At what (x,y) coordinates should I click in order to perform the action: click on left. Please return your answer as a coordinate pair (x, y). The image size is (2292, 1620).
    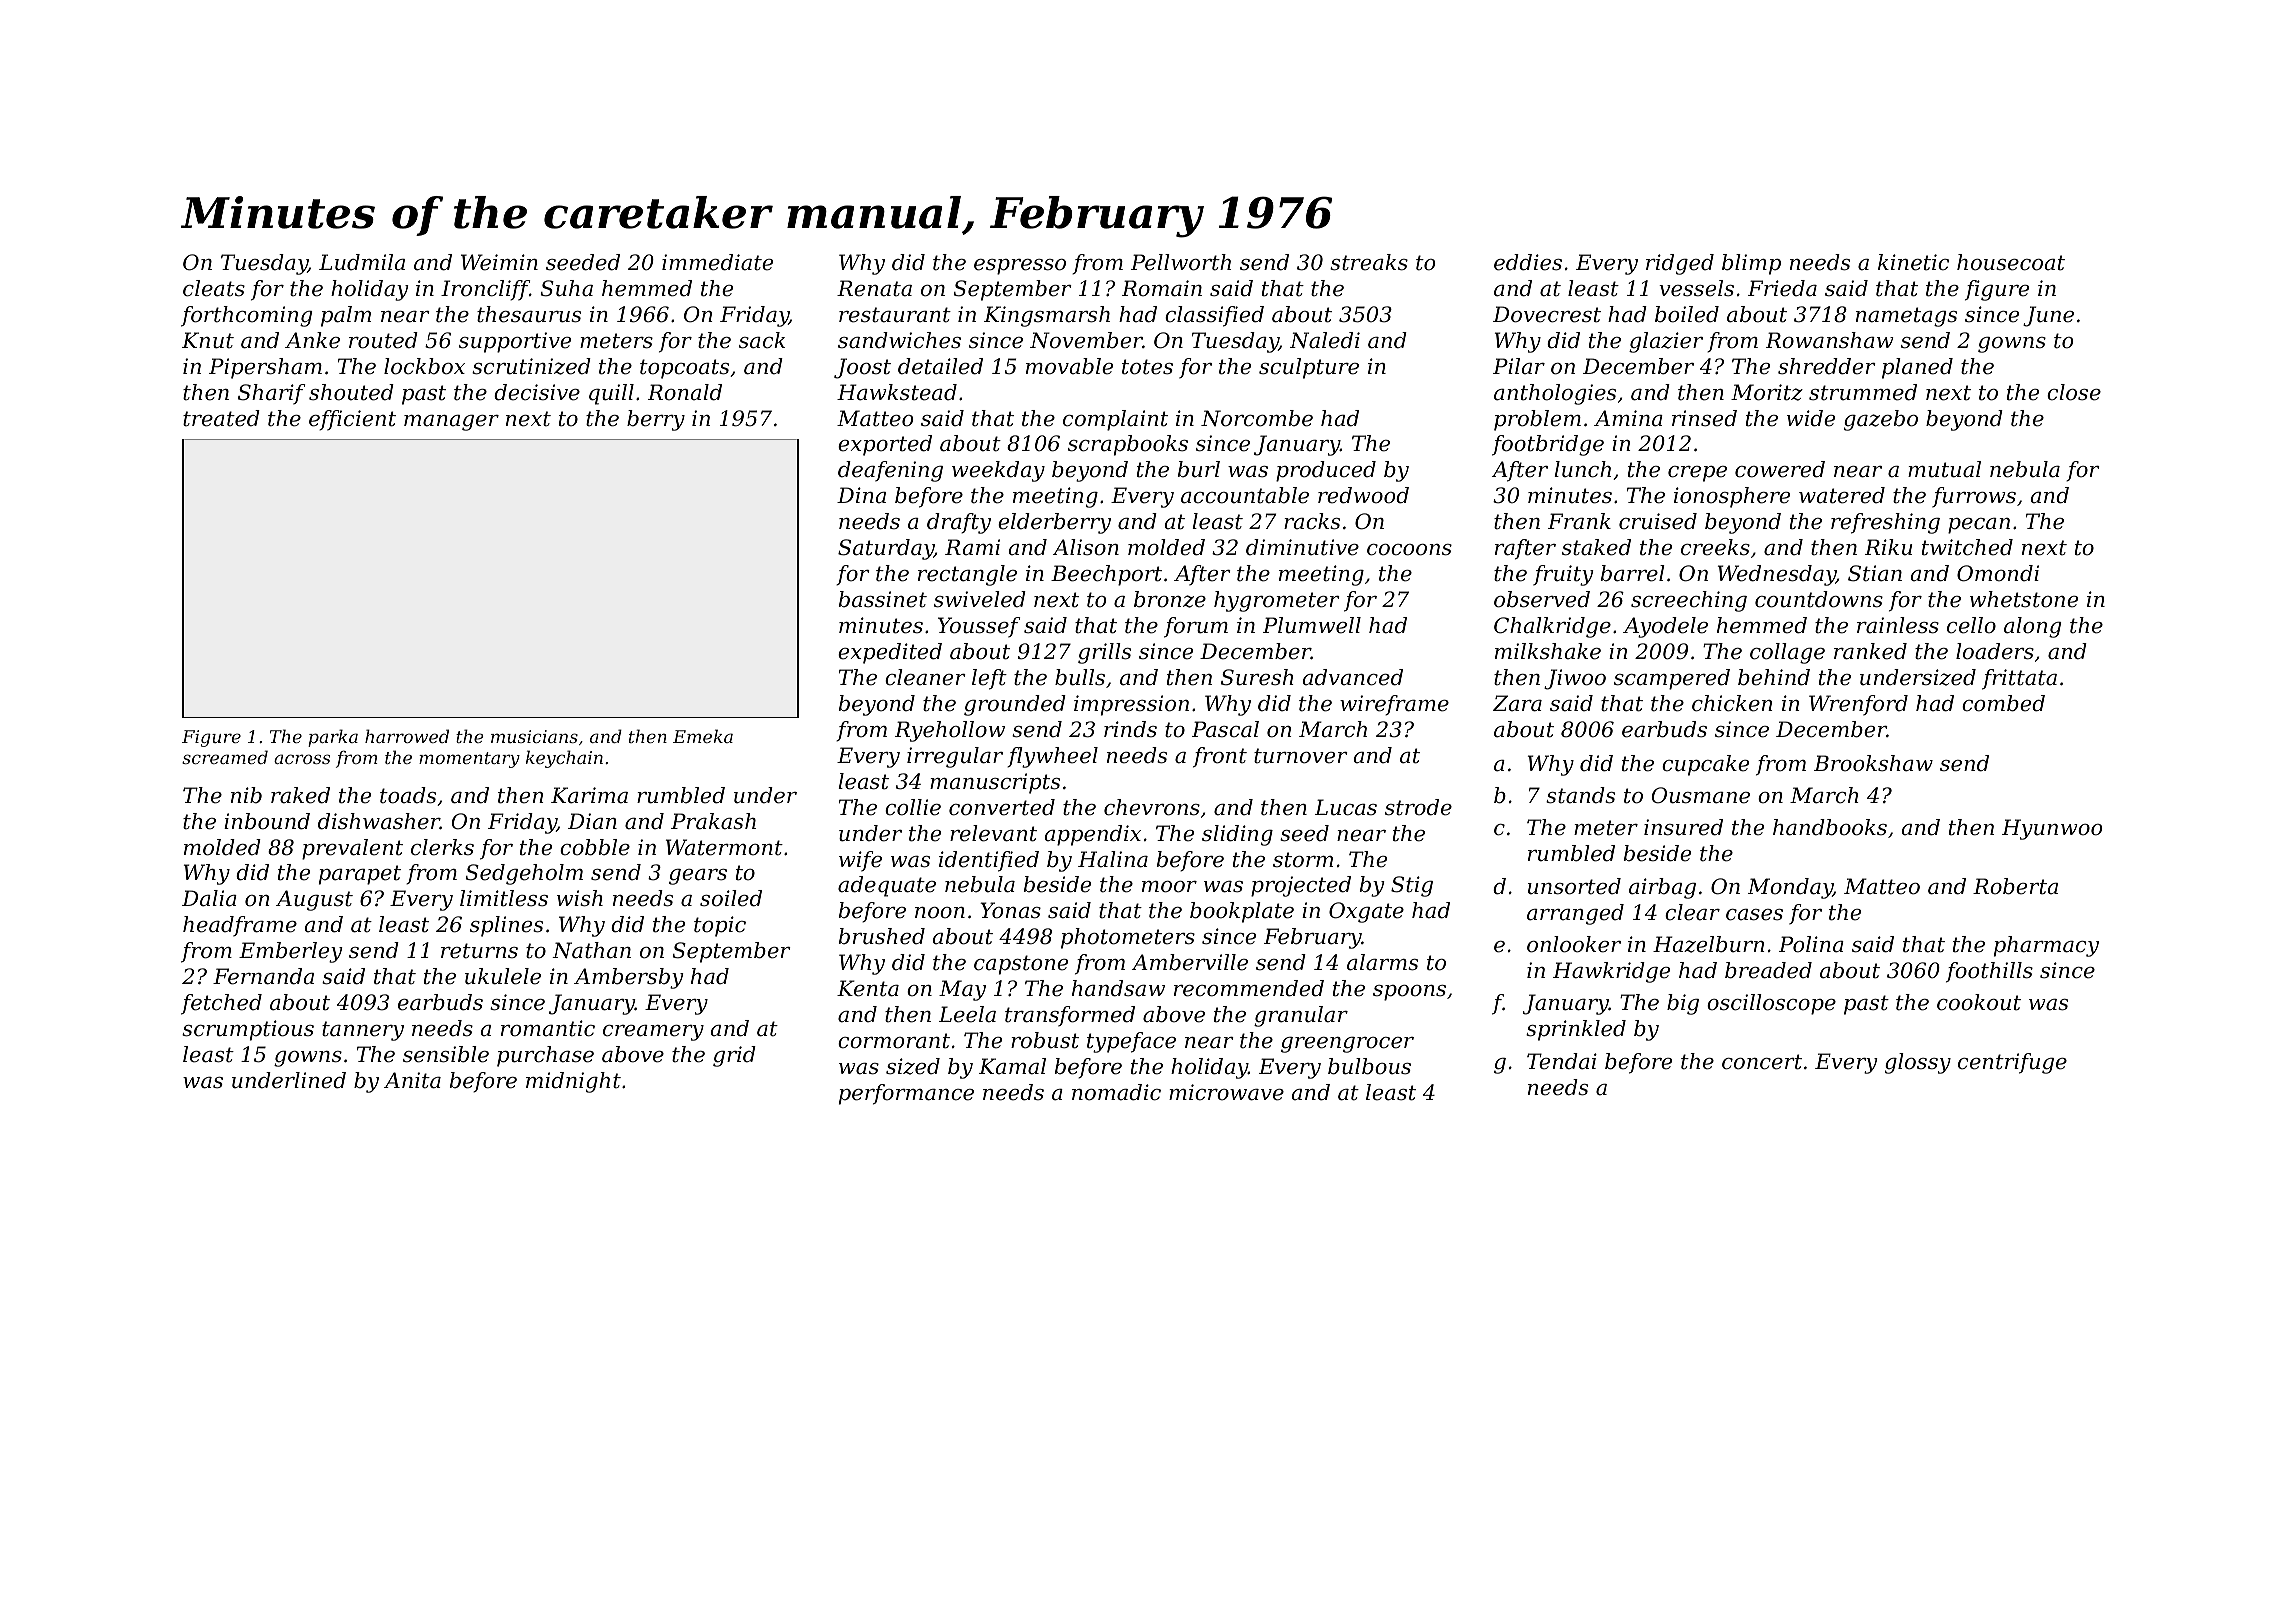
    Looking at the image, I should click on (989, 679).
